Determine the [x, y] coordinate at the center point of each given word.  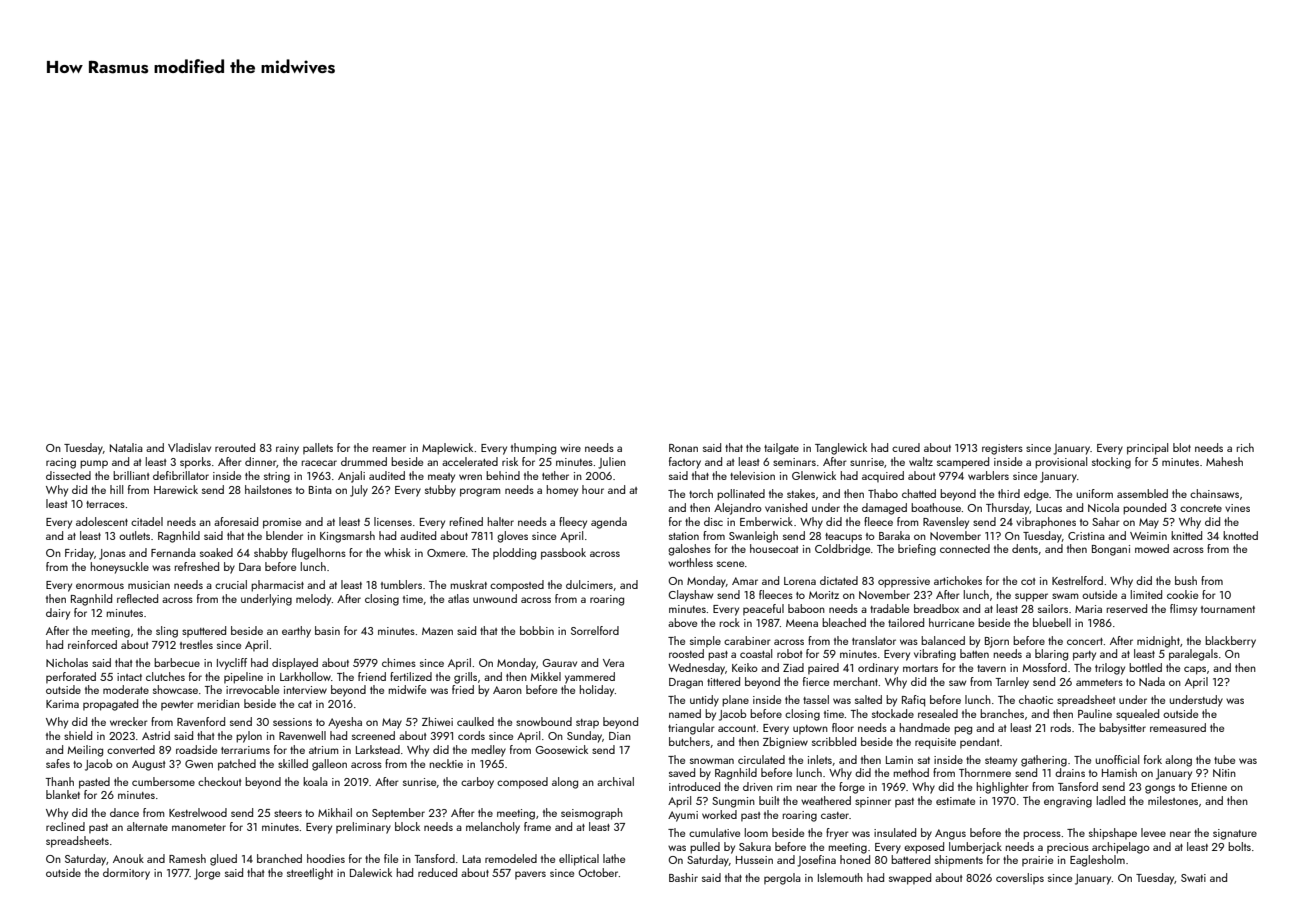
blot [1182, 447]
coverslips [1020, 878]
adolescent [102, 521]
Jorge [207, 874]
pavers [530, 875]
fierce [816, 681]
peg [963, 730]
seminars [794, 462]
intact [129, 677]
